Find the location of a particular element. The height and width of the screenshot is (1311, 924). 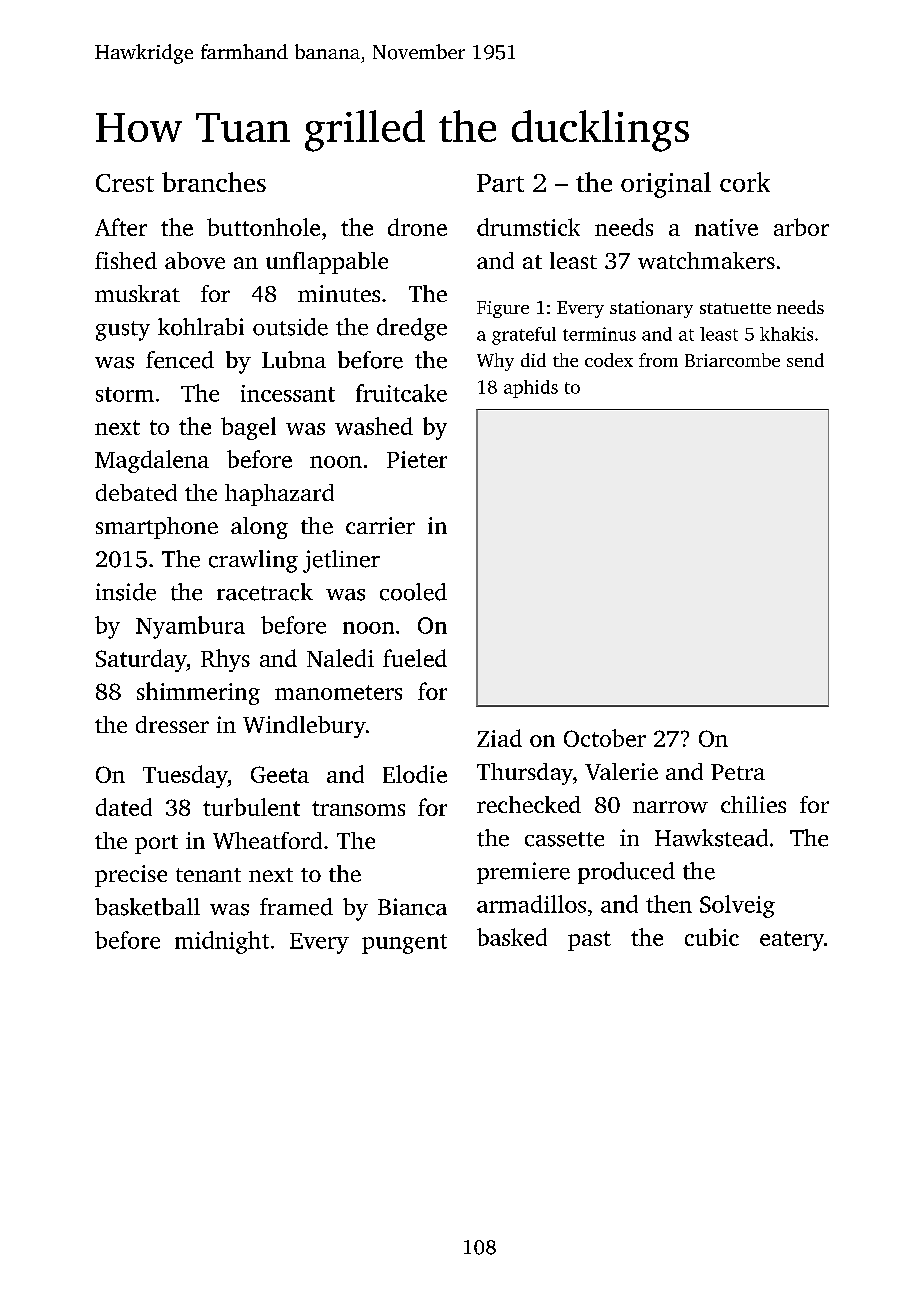

past is located at coordinates (589, 941).
